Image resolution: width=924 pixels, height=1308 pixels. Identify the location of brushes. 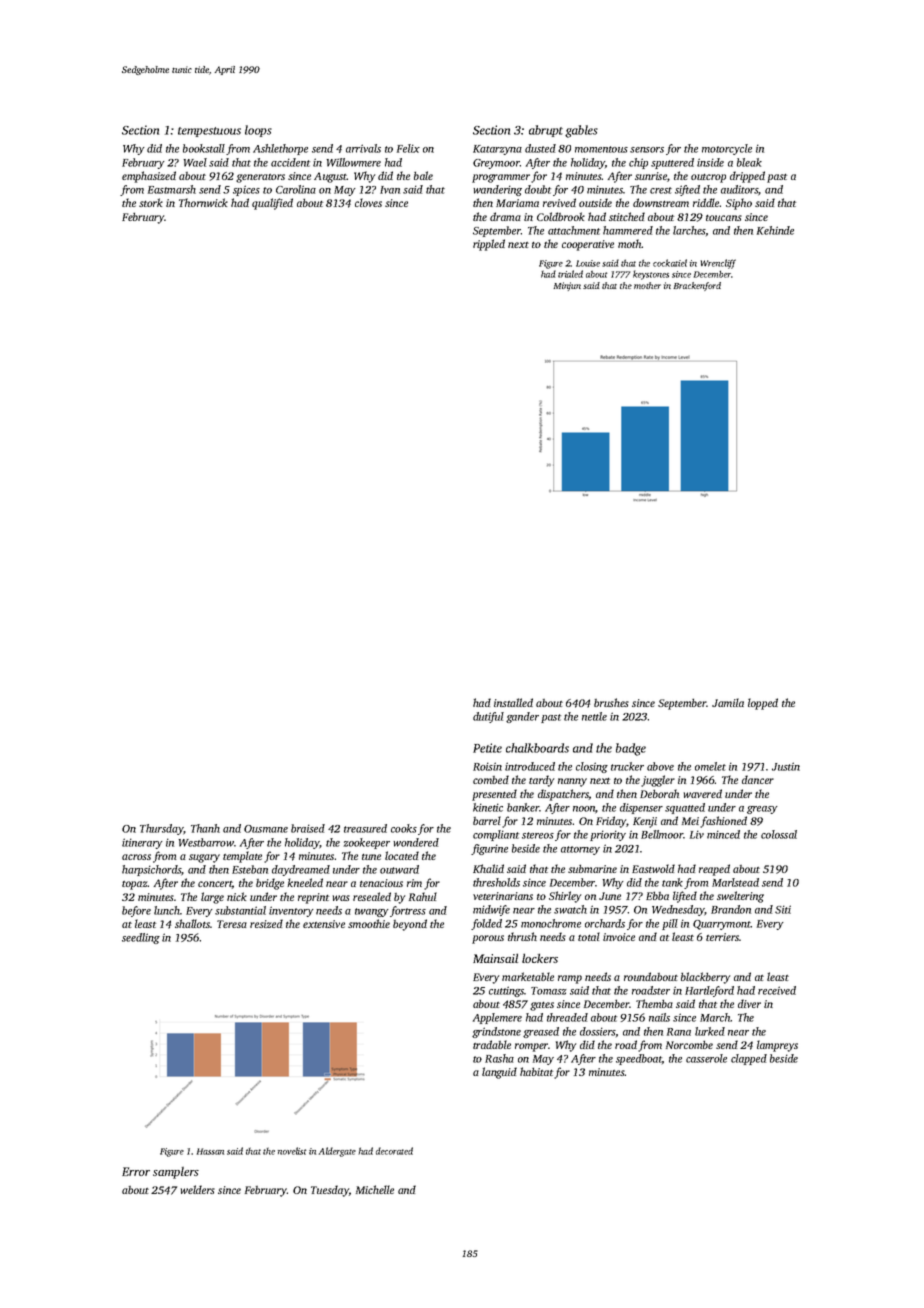
(611, 702).
